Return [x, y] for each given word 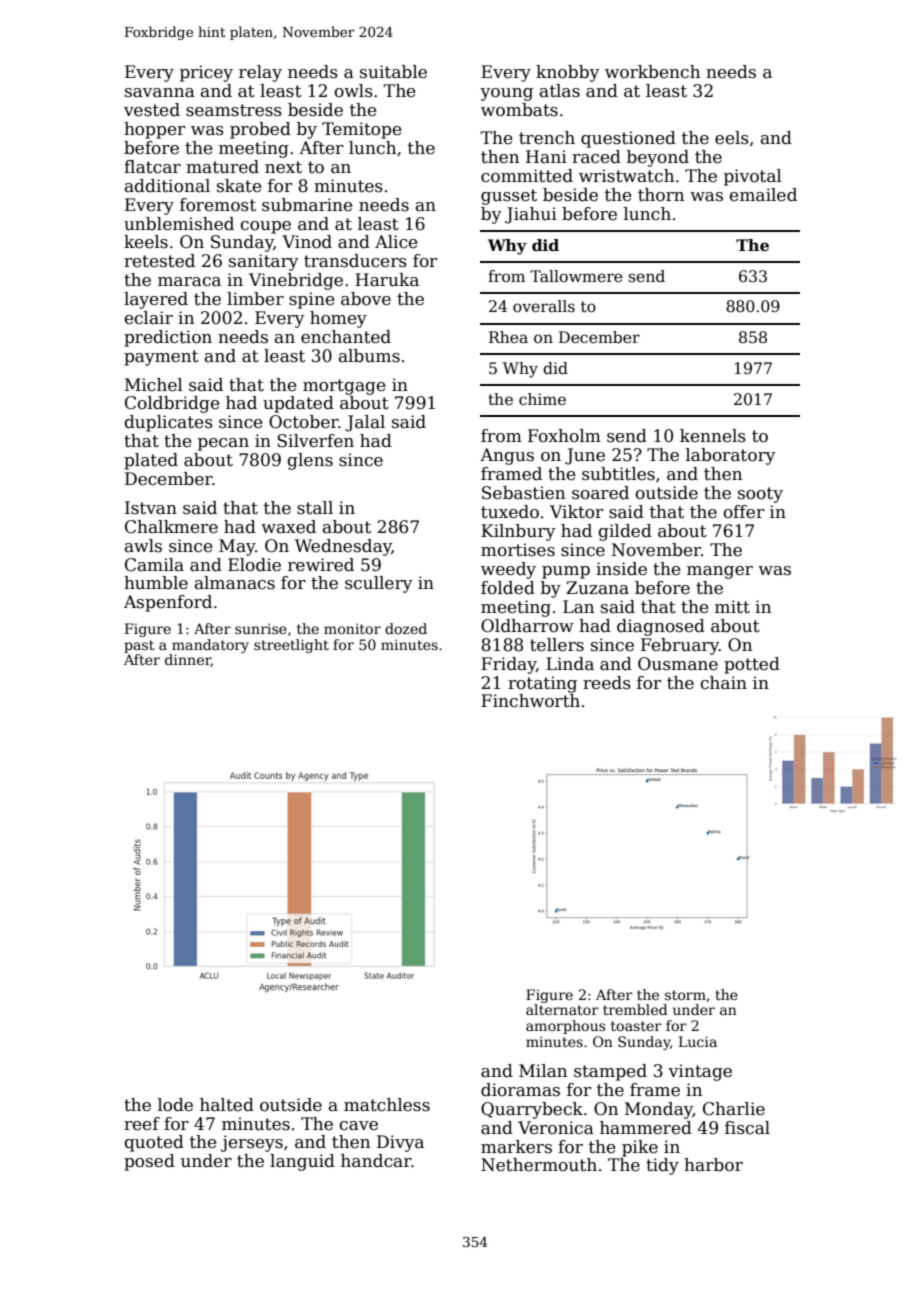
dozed [406, 628]
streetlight [291, 646]
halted [227, 1105]
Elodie [254, 565]
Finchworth [530, 701]
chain [724, 683]
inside [621, 569]
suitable [393, 72]
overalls [544, 306]
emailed [763, 195]
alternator [562, 1009]
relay [260, 73]
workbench [652, 72]
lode [175, 1105]
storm [685, 995]
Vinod [307, 242]
